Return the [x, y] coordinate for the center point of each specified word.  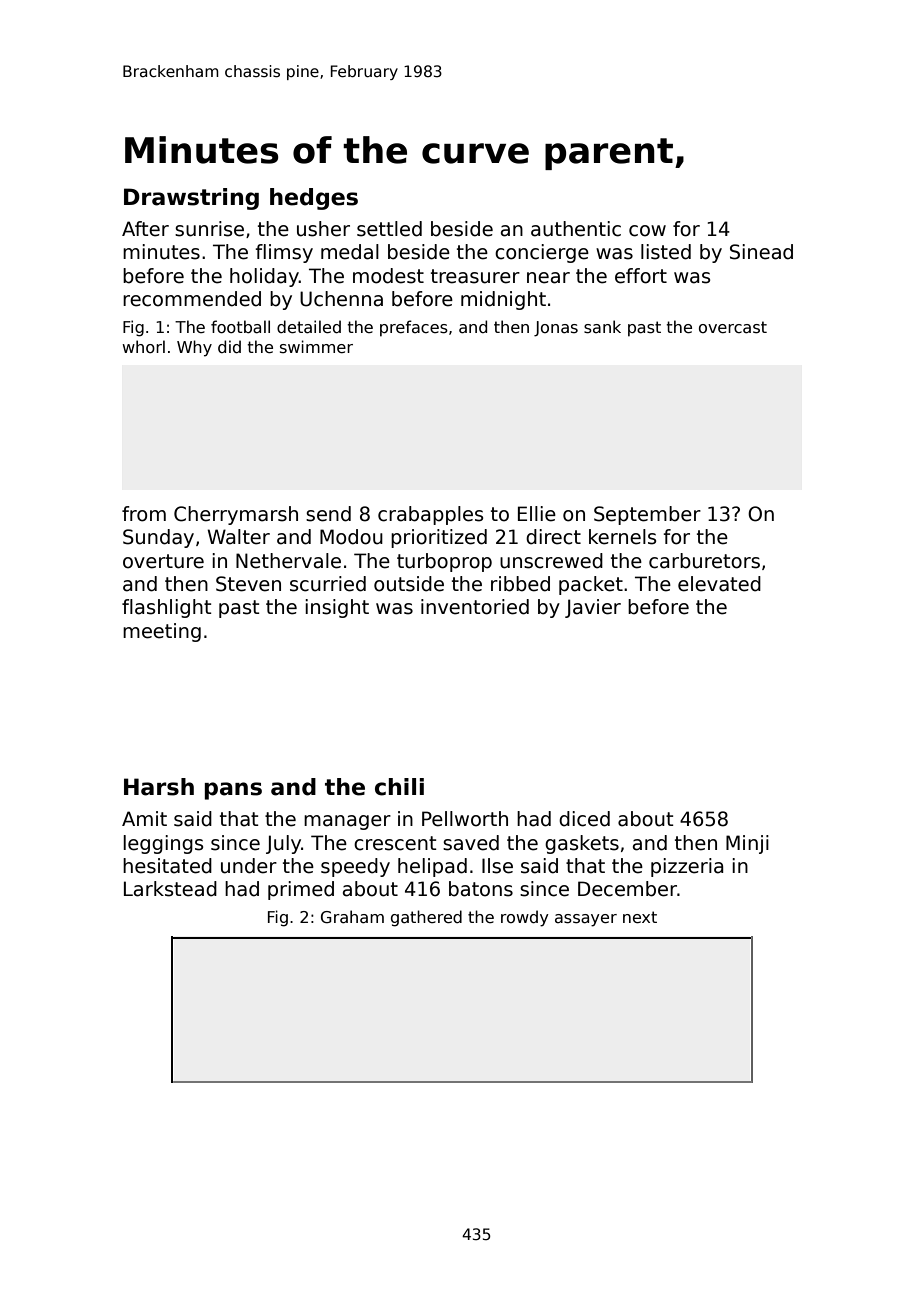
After [145, 229]
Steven [248, 584]
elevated [719, 584]
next [640, 917]
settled [389, 229]
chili [399, 787]
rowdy [525, 918]
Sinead [761, 252]
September [647, 515]
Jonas [556, 329]
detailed [309, 327]
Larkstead [170, 889]
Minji [747, 844]
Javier [593, 608]
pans [233, 791]
